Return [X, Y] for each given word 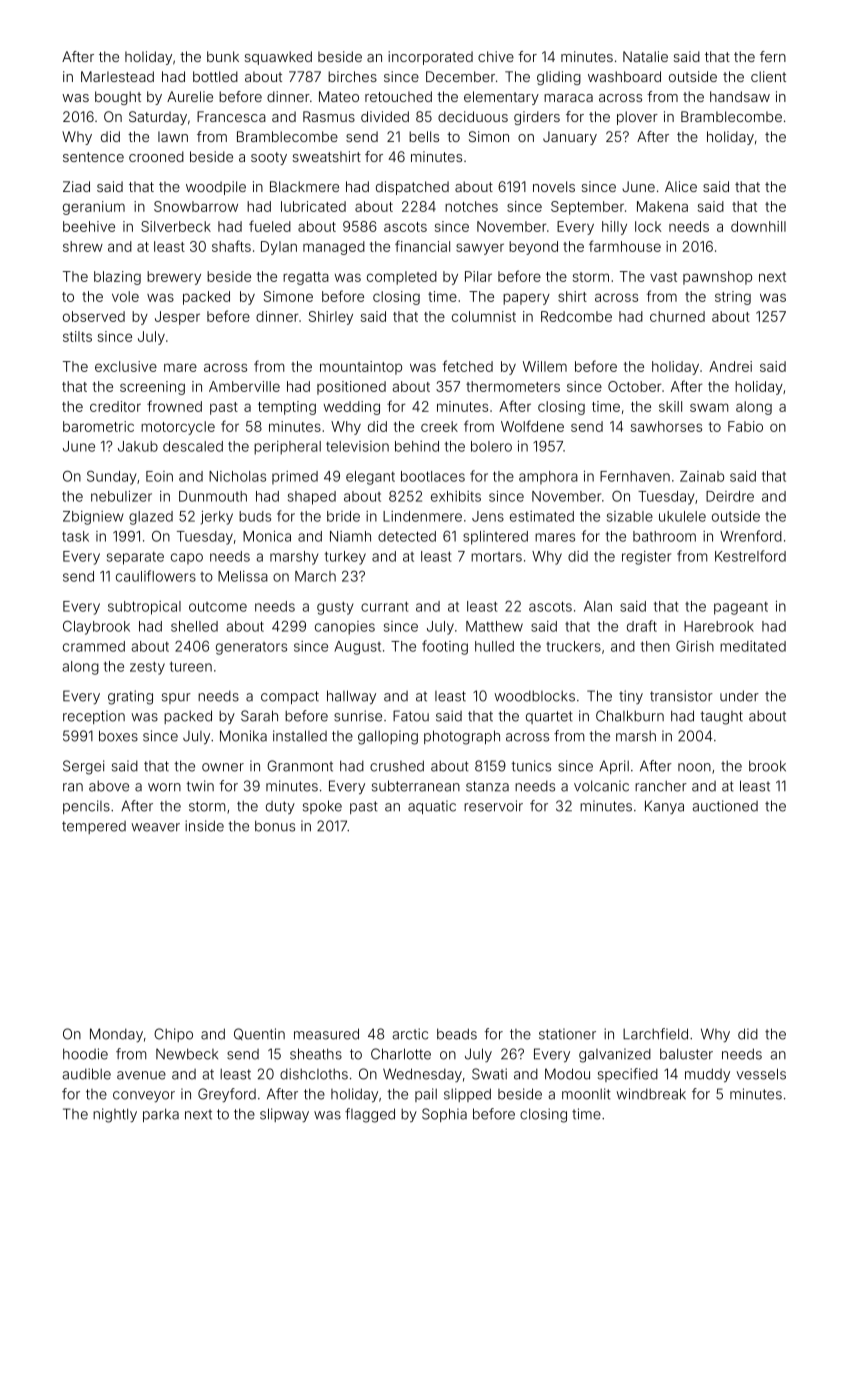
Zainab [702, 476]
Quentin [259, 1034]
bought [118, 98]
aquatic [432, 807]
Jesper [177, 318]
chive [496, 56]
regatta [306, 278]
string [733, 298]
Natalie [645, 56]
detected [407, 536]
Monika [243, 736]
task [75, 536]
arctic [410, 1034]
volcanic [601, 786]
